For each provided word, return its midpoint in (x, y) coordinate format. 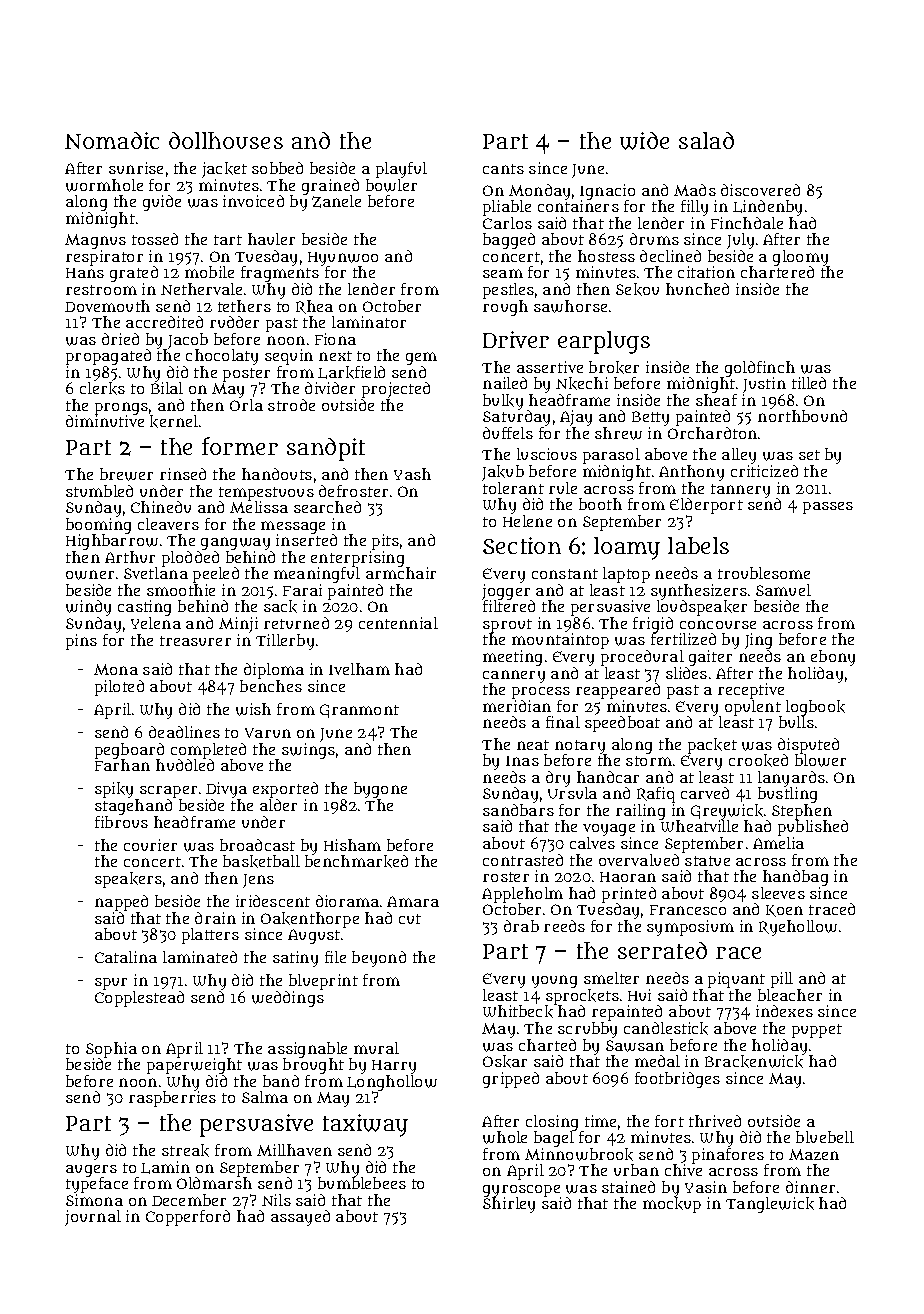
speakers (128, 880)
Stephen (802, 812)
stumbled (99, 491)
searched (327, 507)
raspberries (172, 1099)
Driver (516, 339)
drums (654, 239)
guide (162, 203)
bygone (380, 790)
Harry (394, 1067)
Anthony (691, 473)
